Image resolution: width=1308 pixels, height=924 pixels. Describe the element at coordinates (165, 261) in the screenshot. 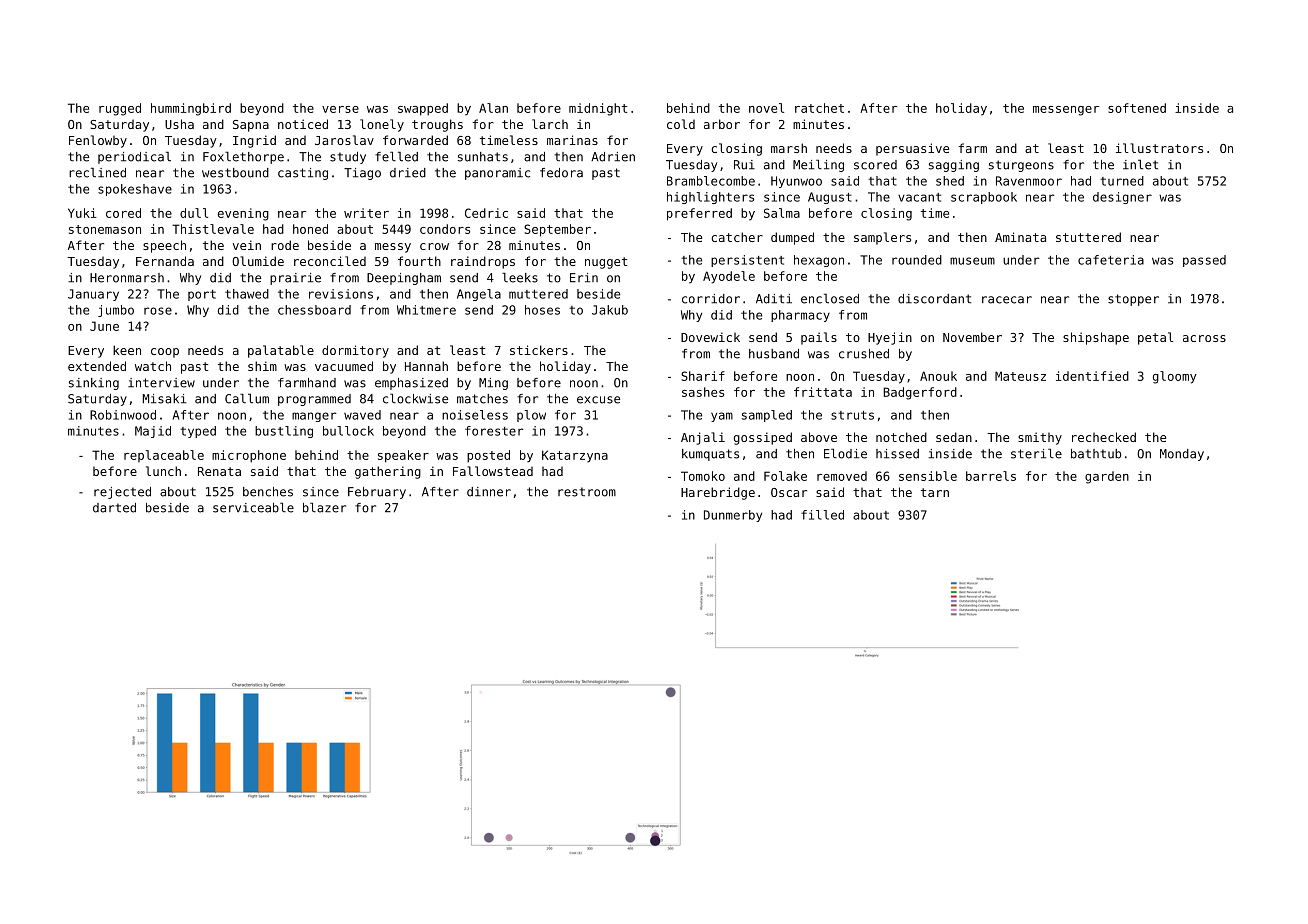

I see `Fernanda` at that location.
